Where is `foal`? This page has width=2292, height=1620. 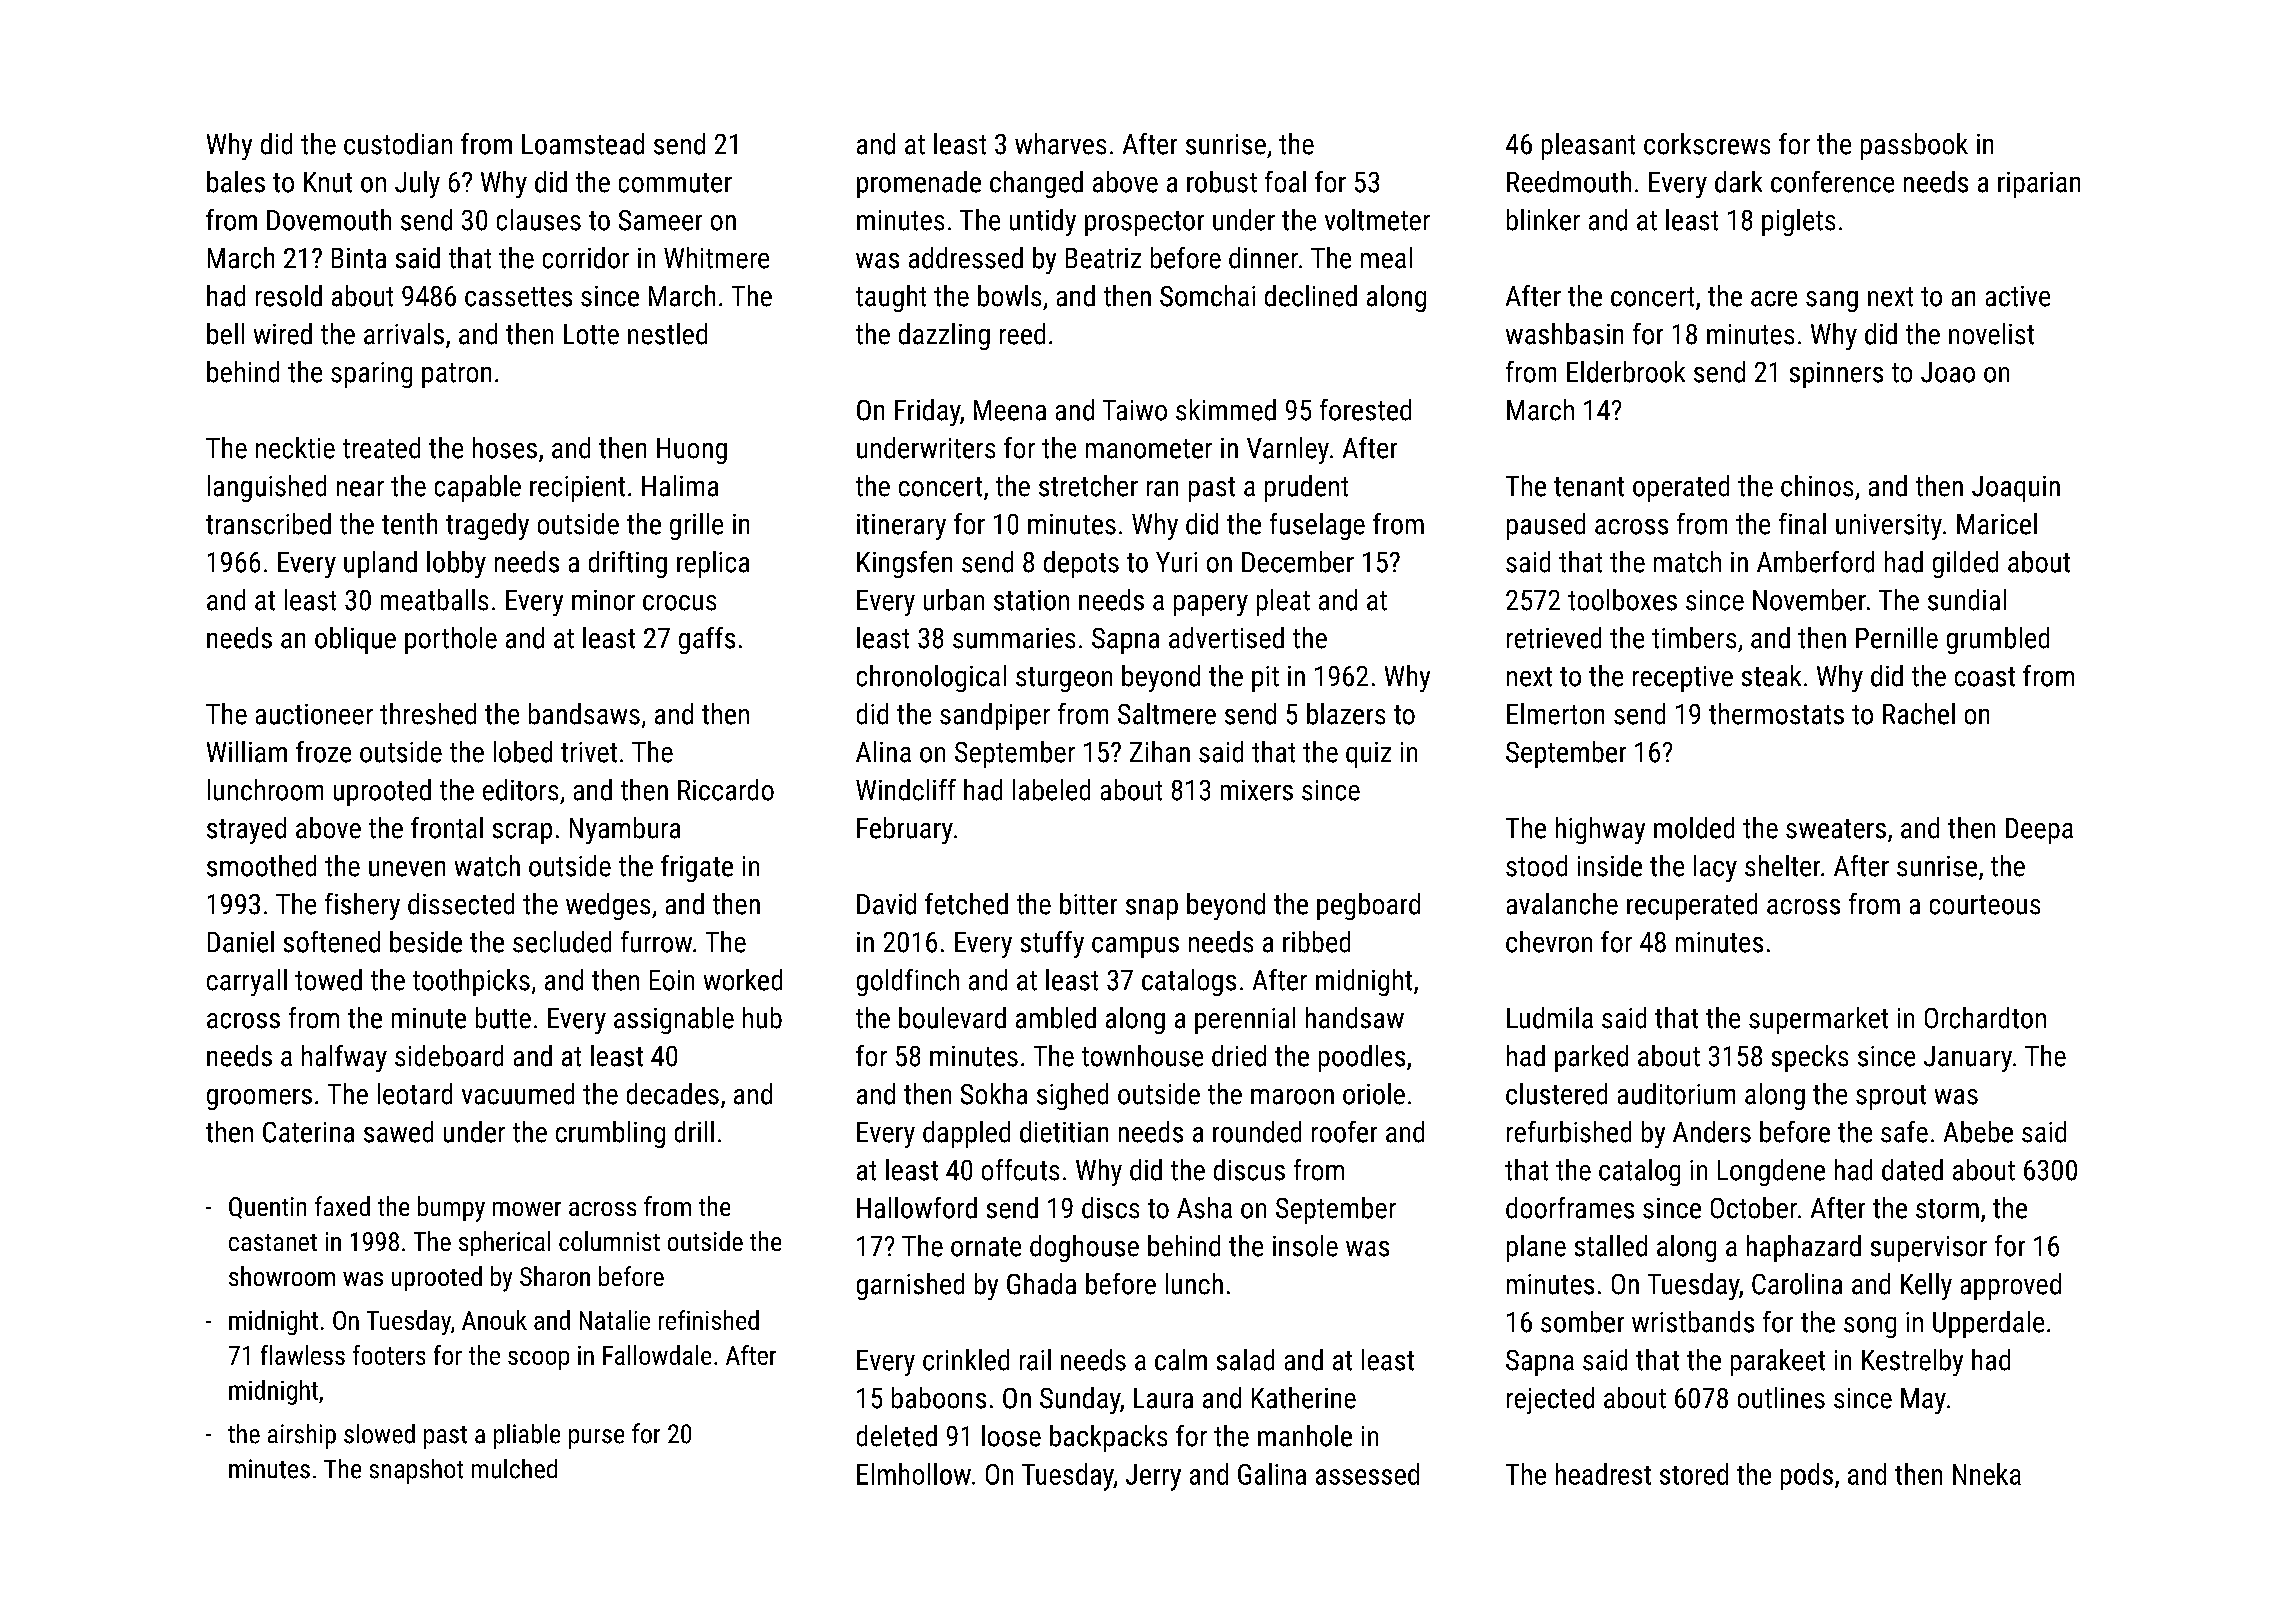
foal is located at coordinates (1285, 182).
